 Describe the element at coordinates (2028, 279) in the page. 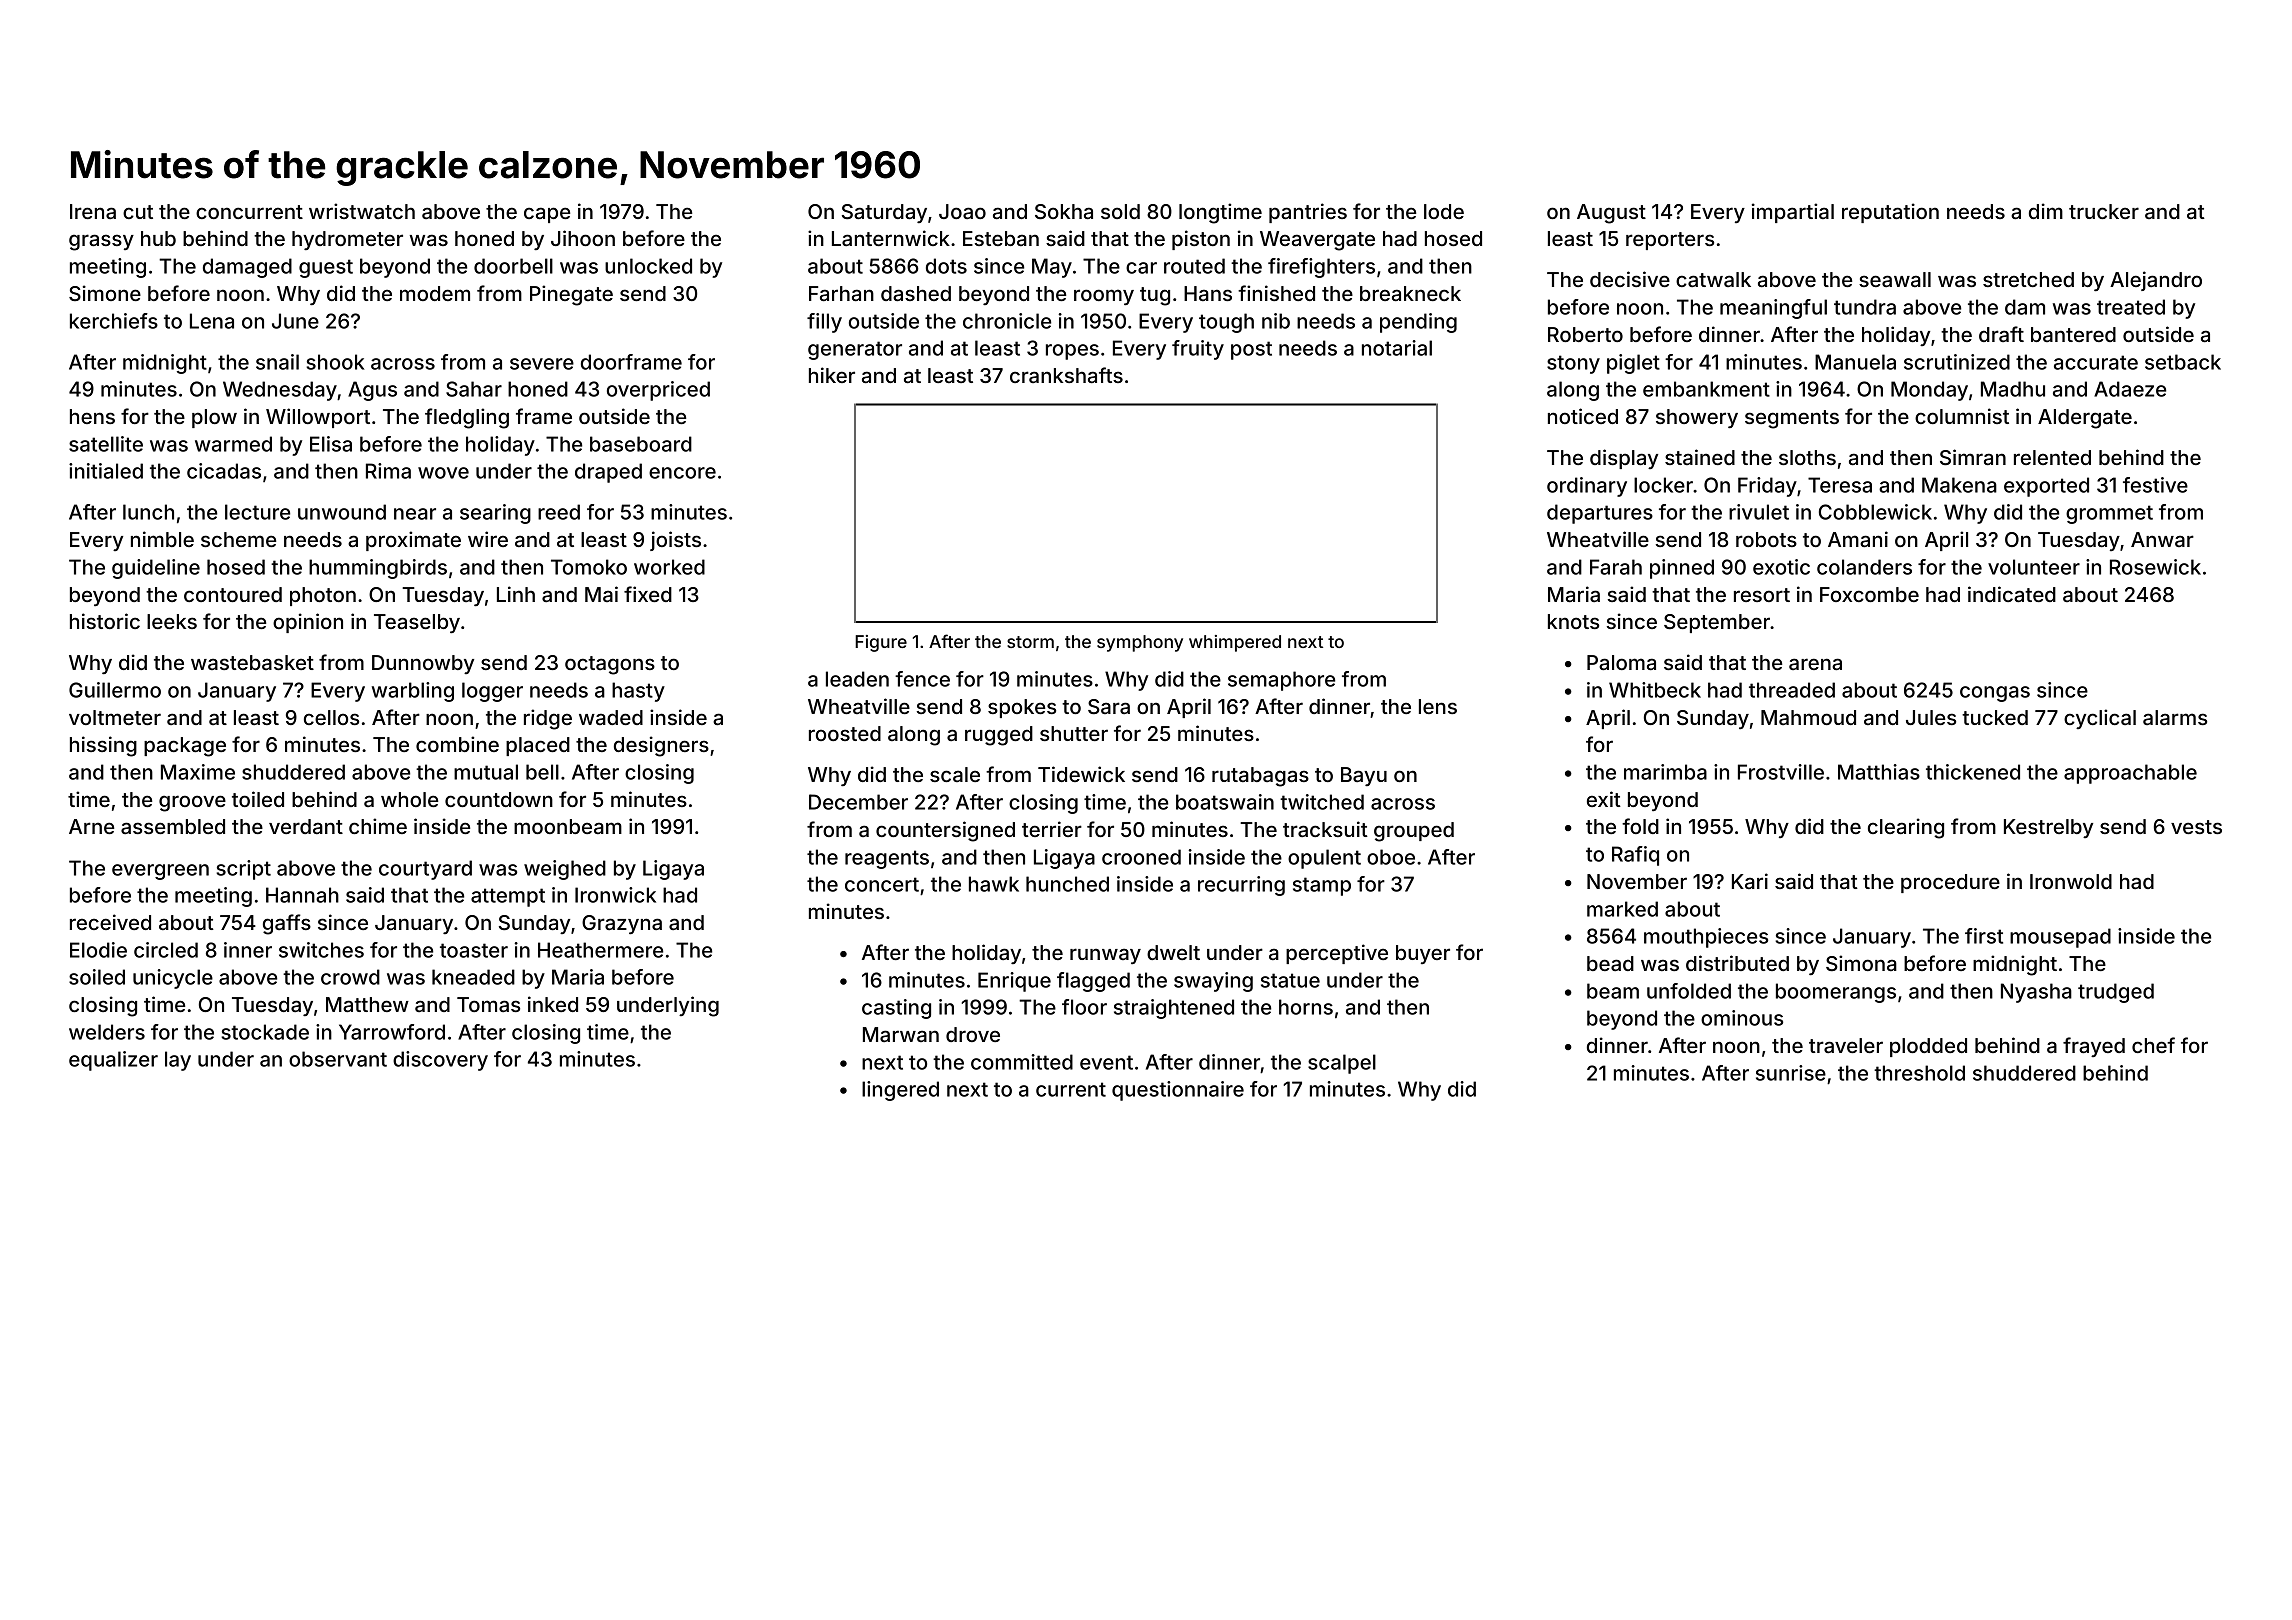

I see `stretched` at that location.
